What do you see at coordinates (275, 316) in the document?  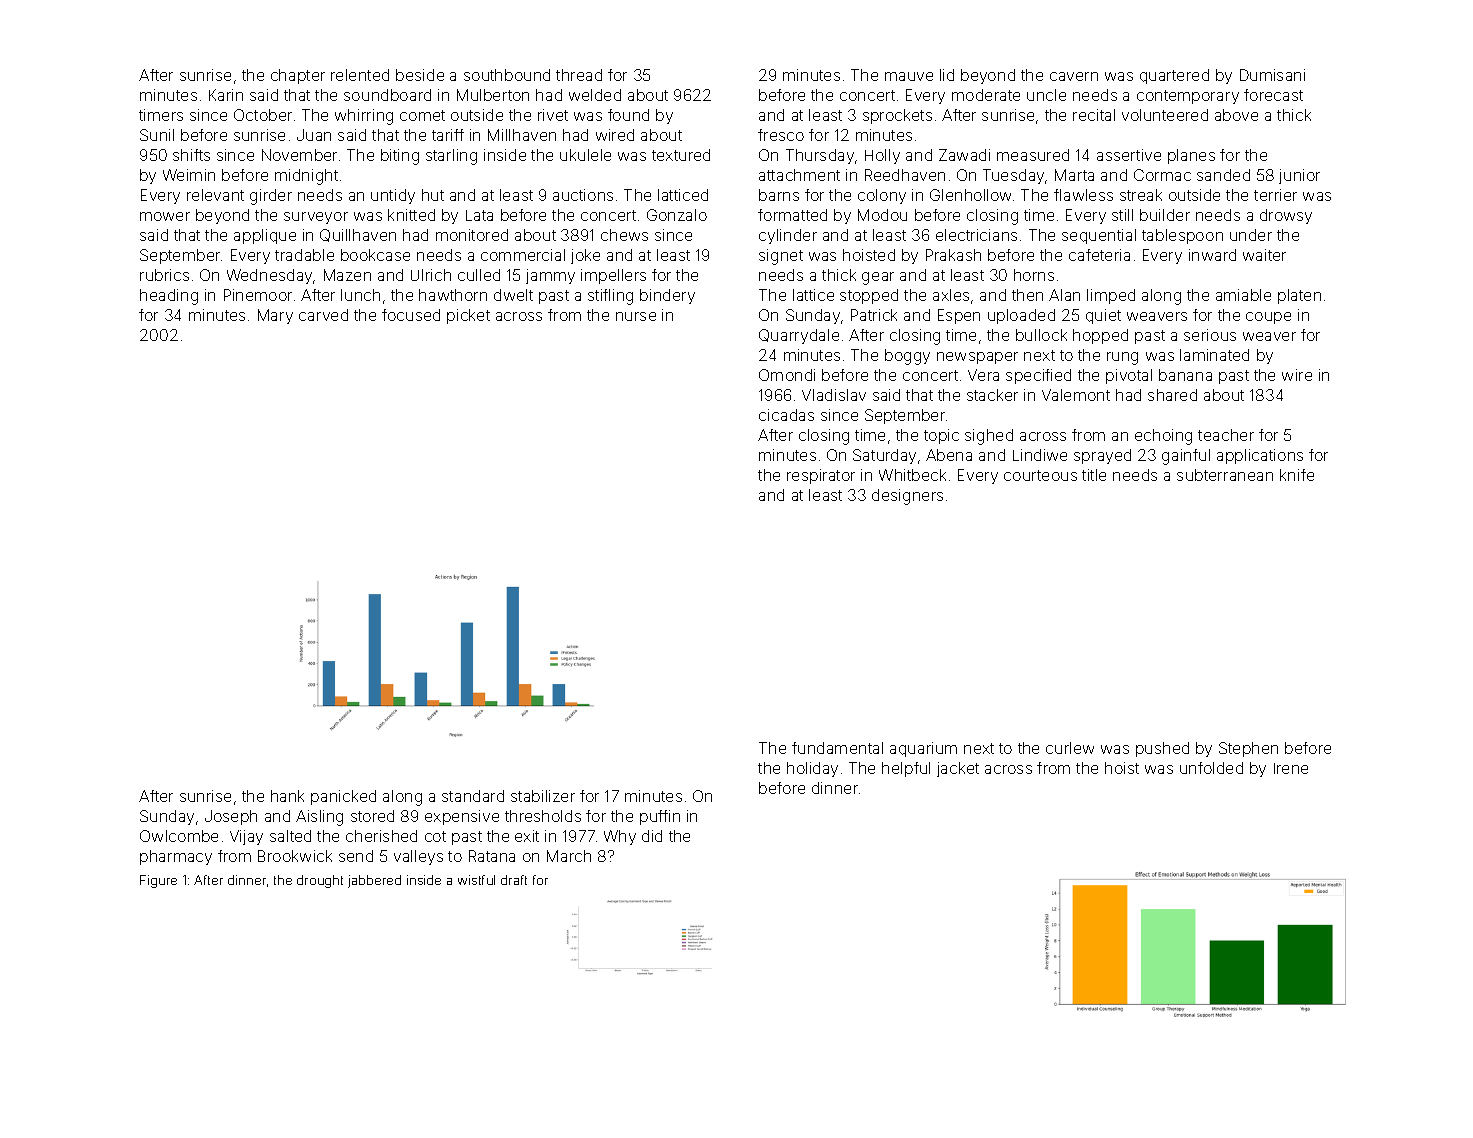 I see `Mary` at bounding box center [275, 316].
